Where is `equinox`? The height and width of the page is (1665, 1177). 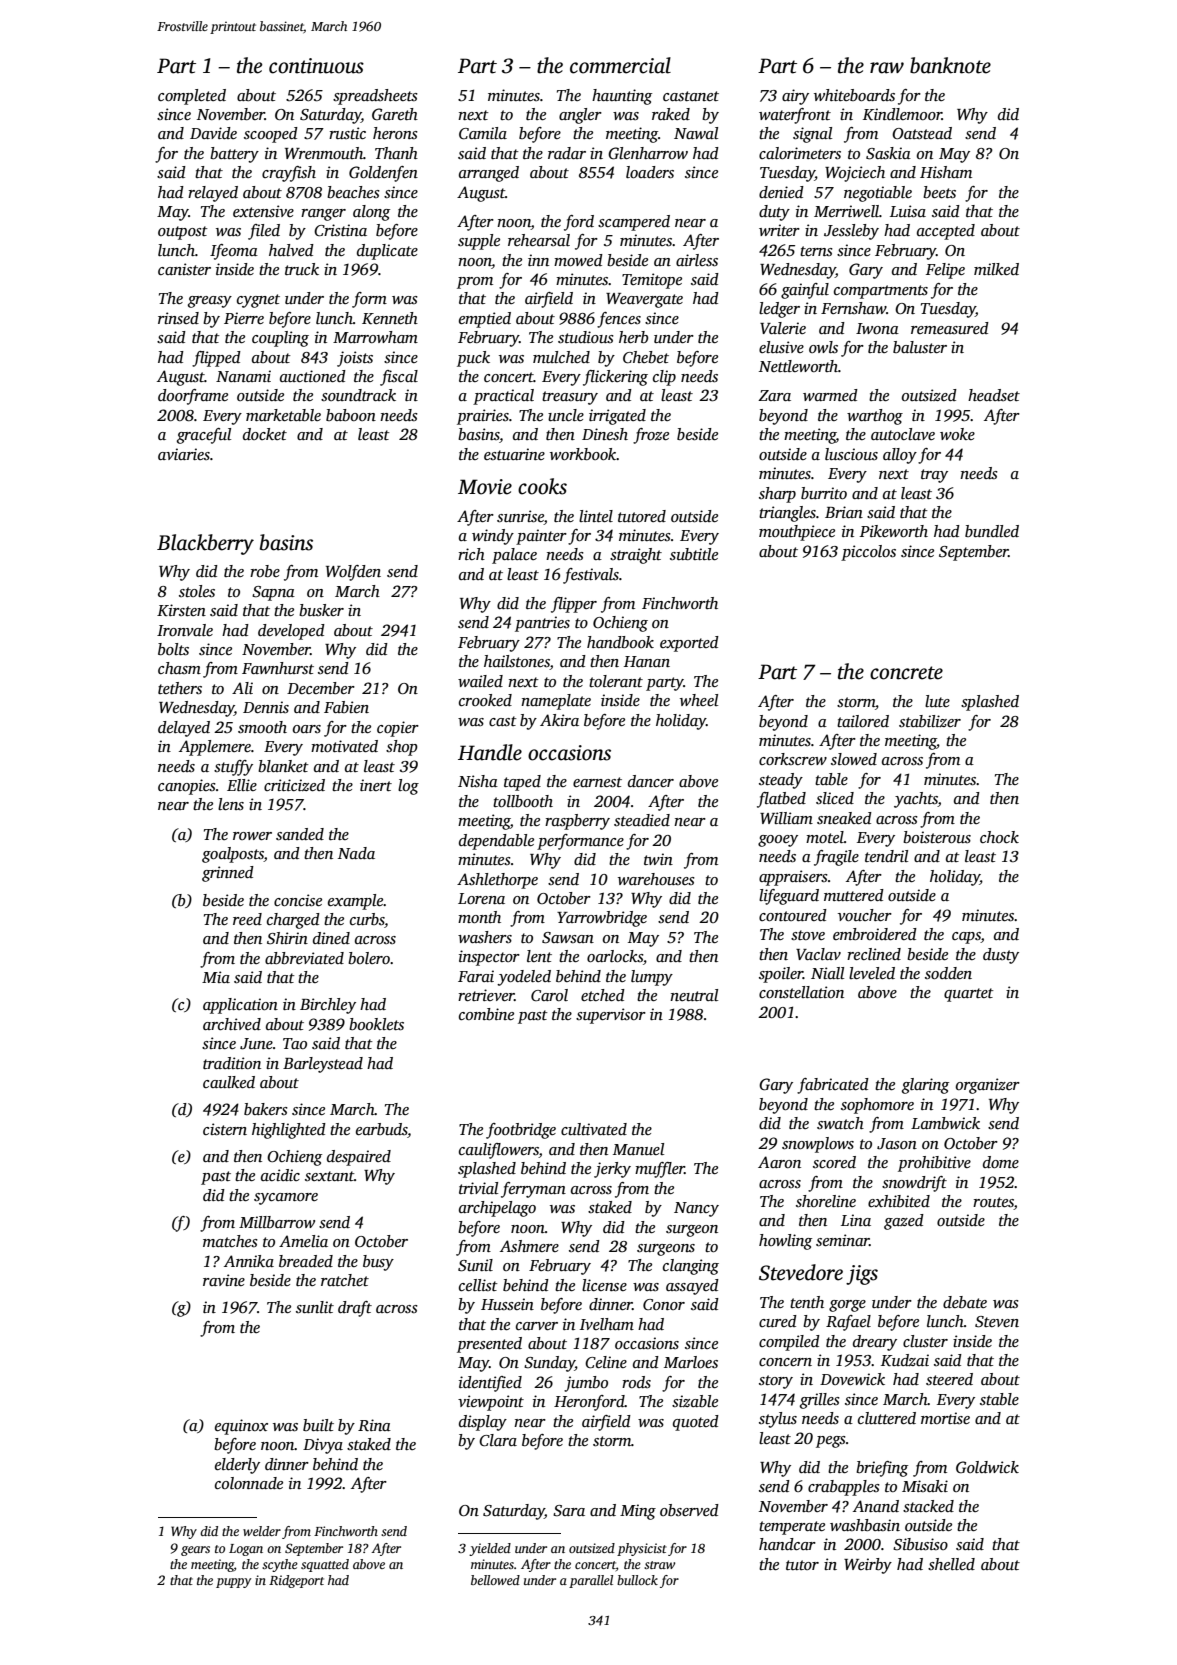 equinox is located at coordinates (241, 1427).
